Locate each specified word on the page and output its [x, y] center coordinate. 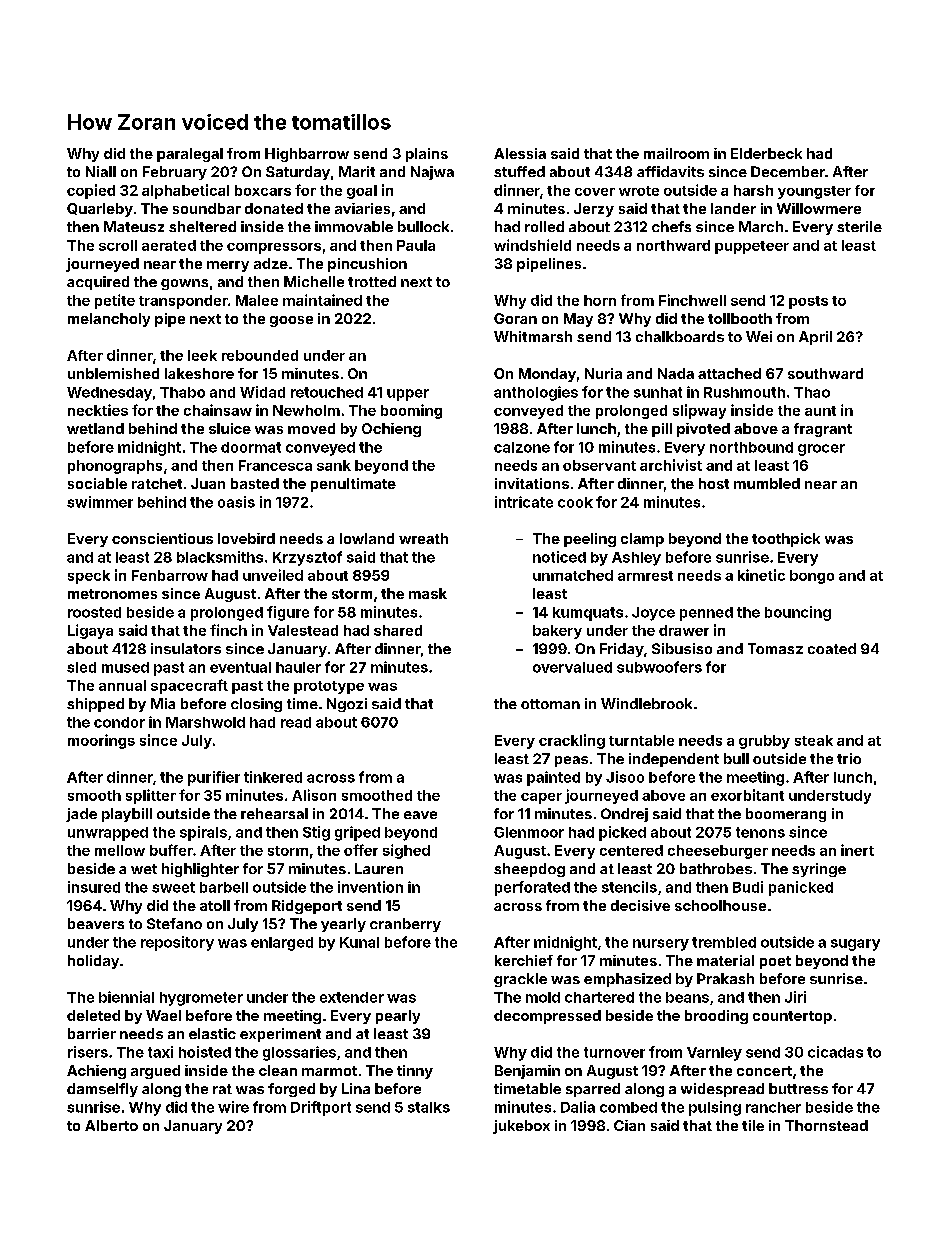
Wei [759, 336]
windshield [532, 245]
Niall [101, 171]
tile [753, 1125]
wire [233, 1107]
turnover [614, 1052]
